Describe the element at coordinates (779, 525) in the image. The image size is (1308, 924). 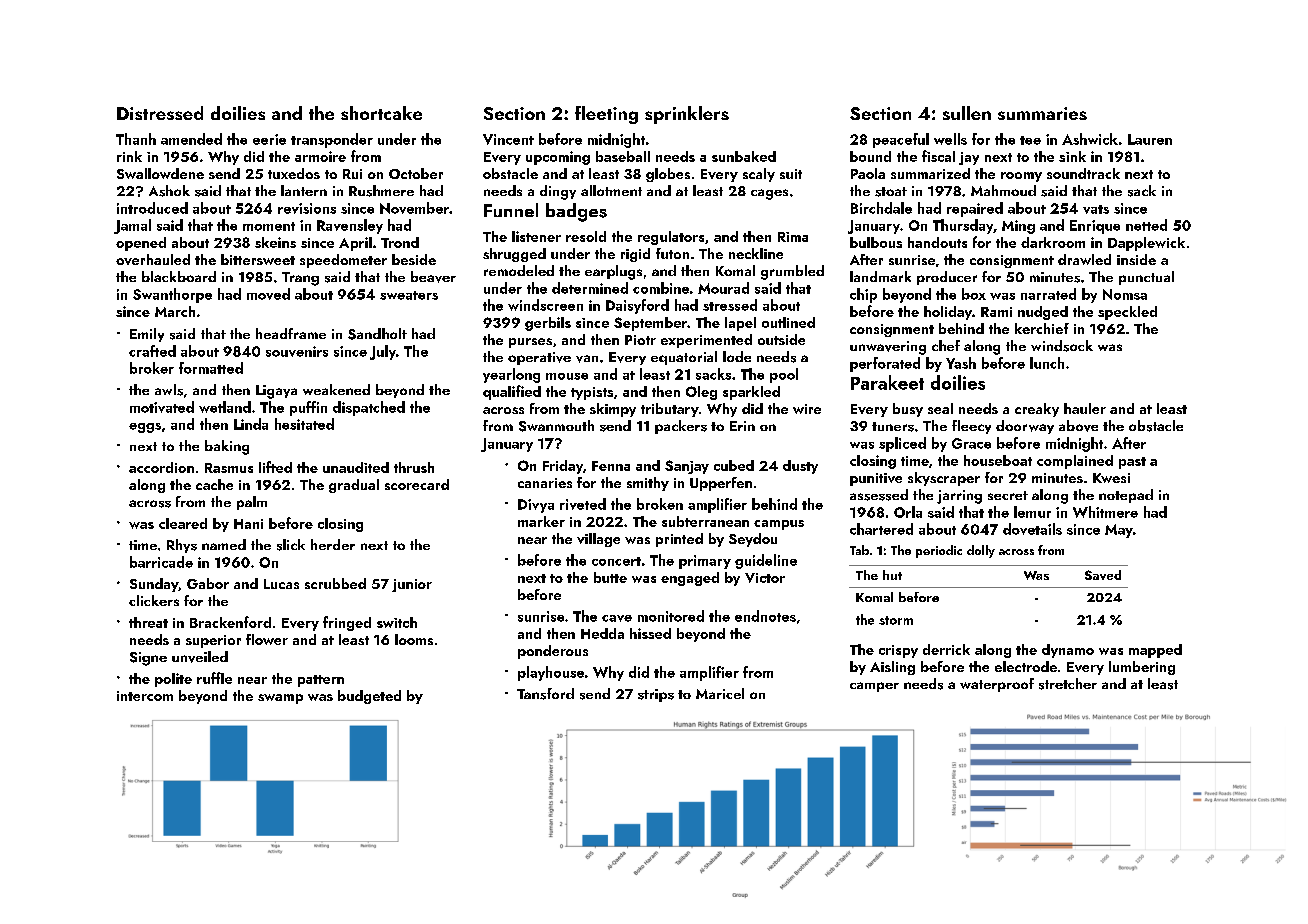
I see `campus` at that location.
